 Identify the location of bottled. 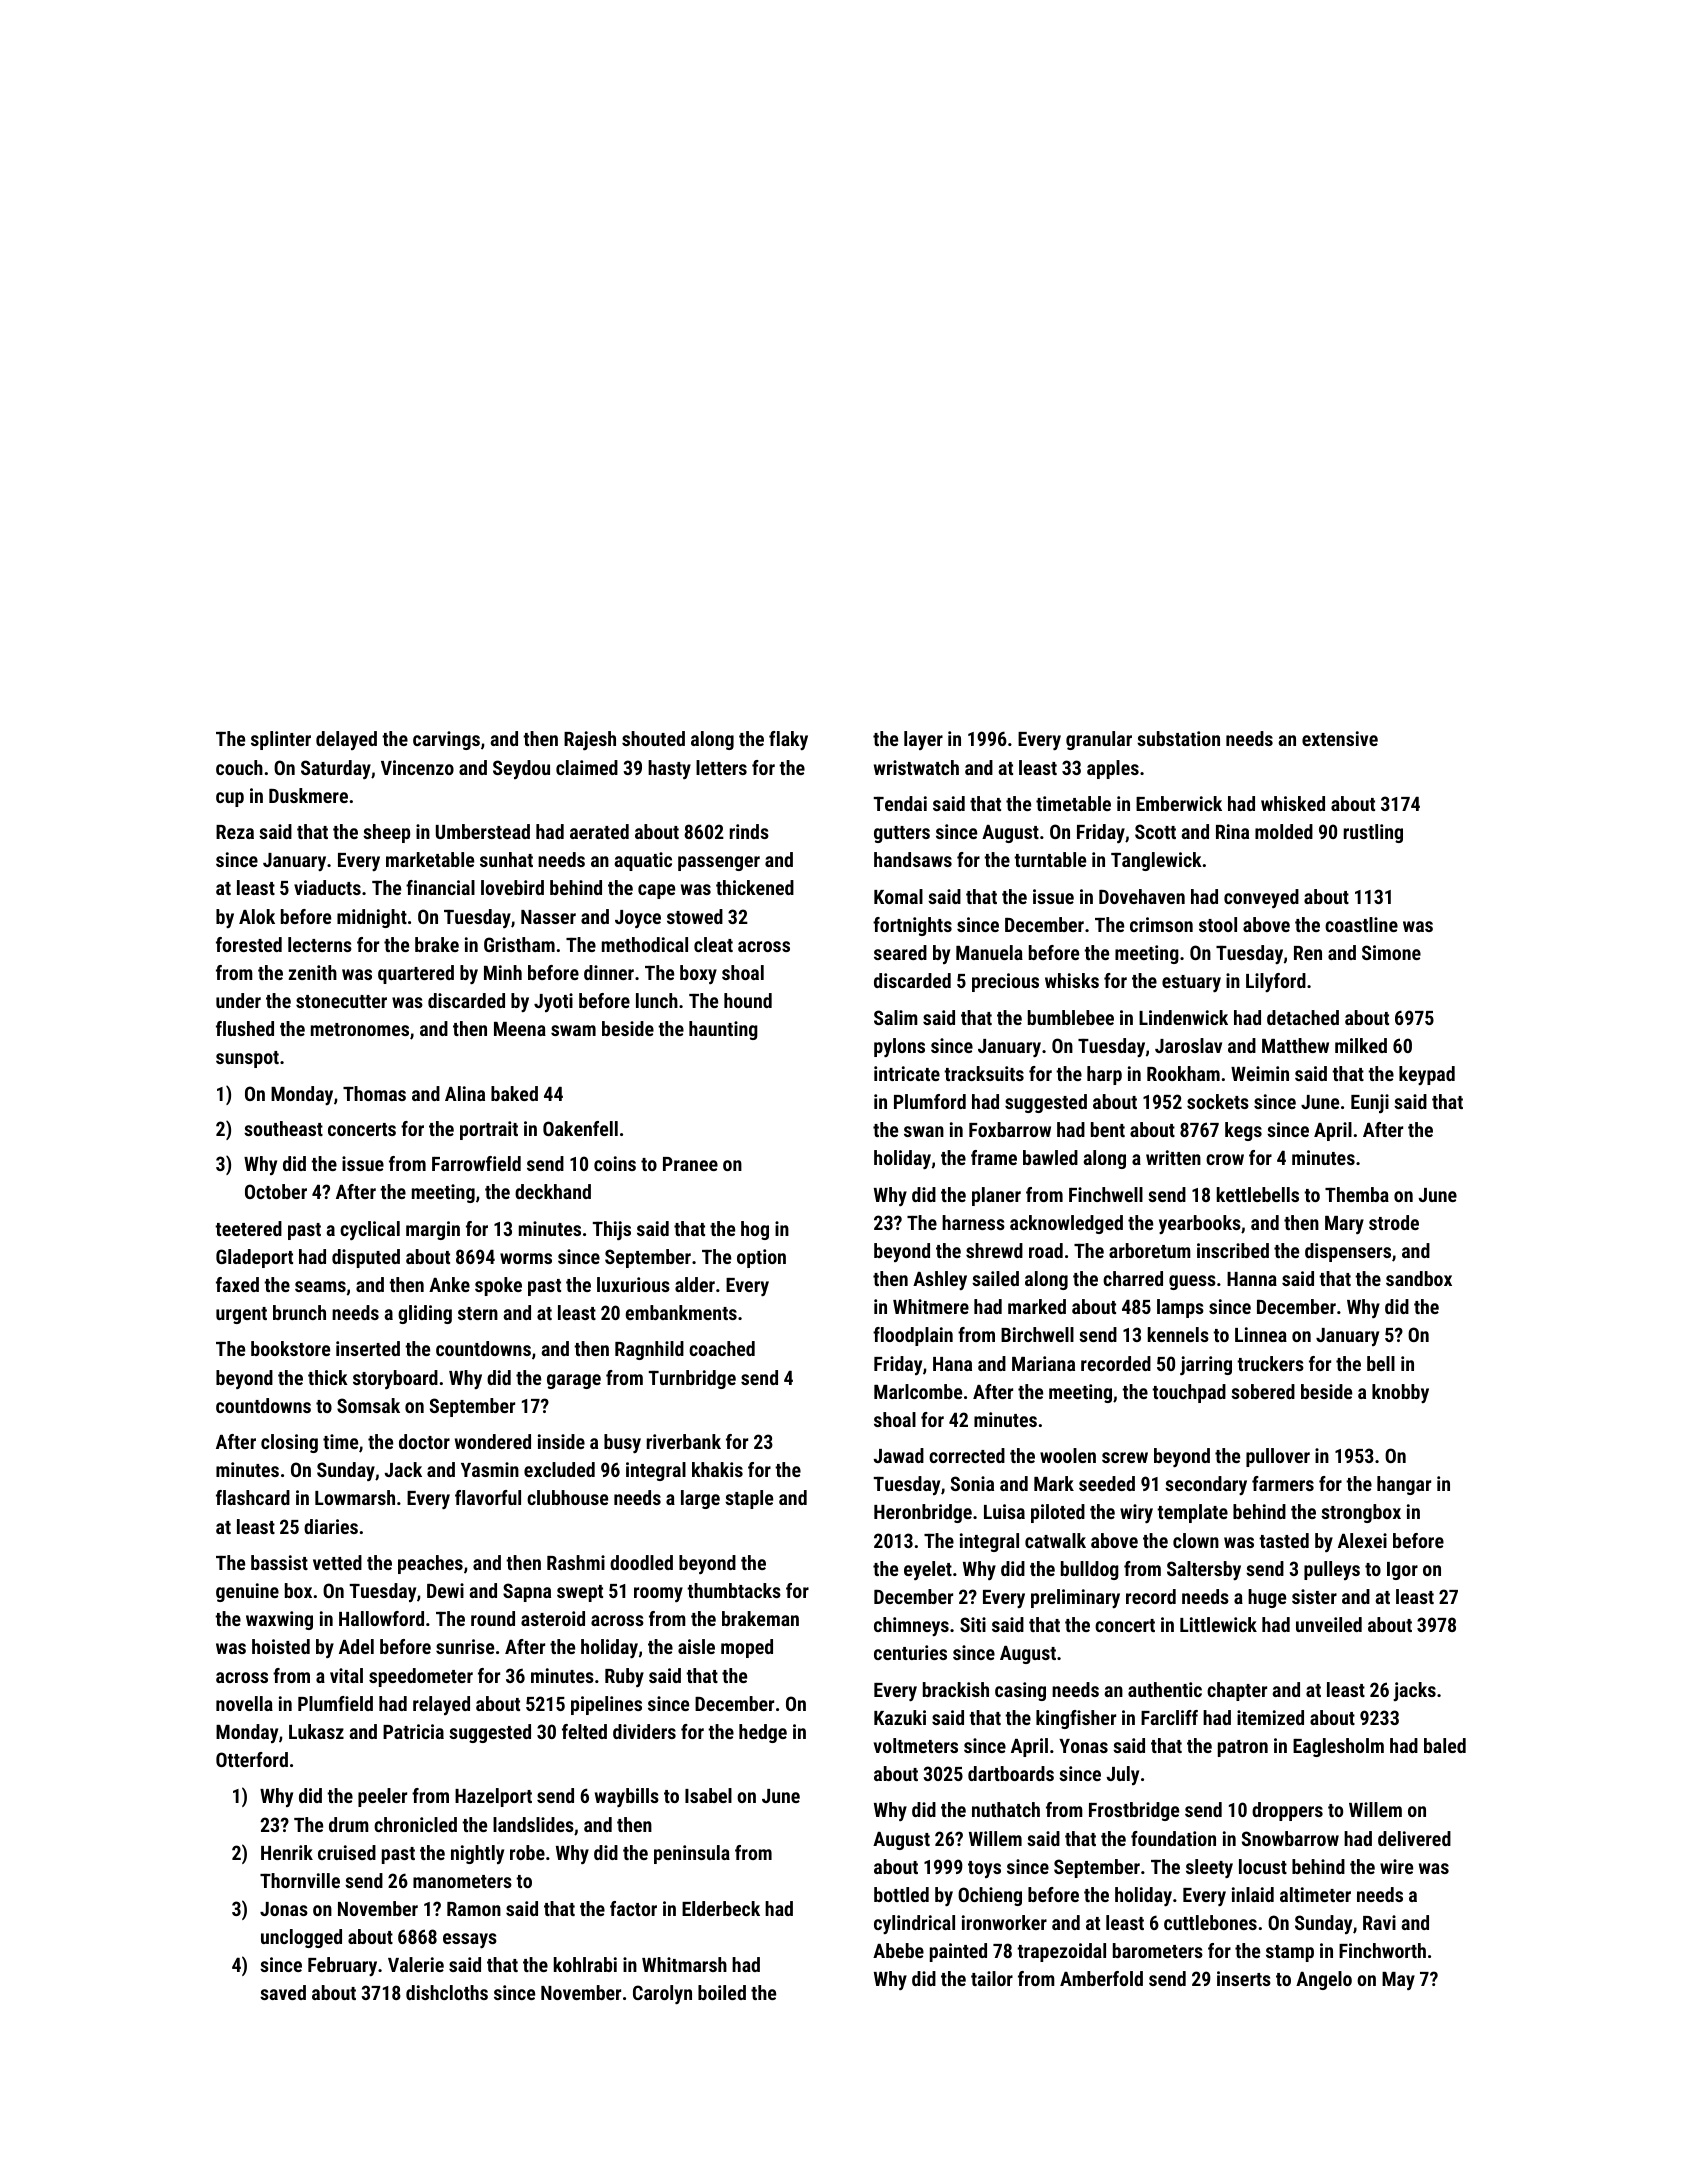
(901, 1894).
